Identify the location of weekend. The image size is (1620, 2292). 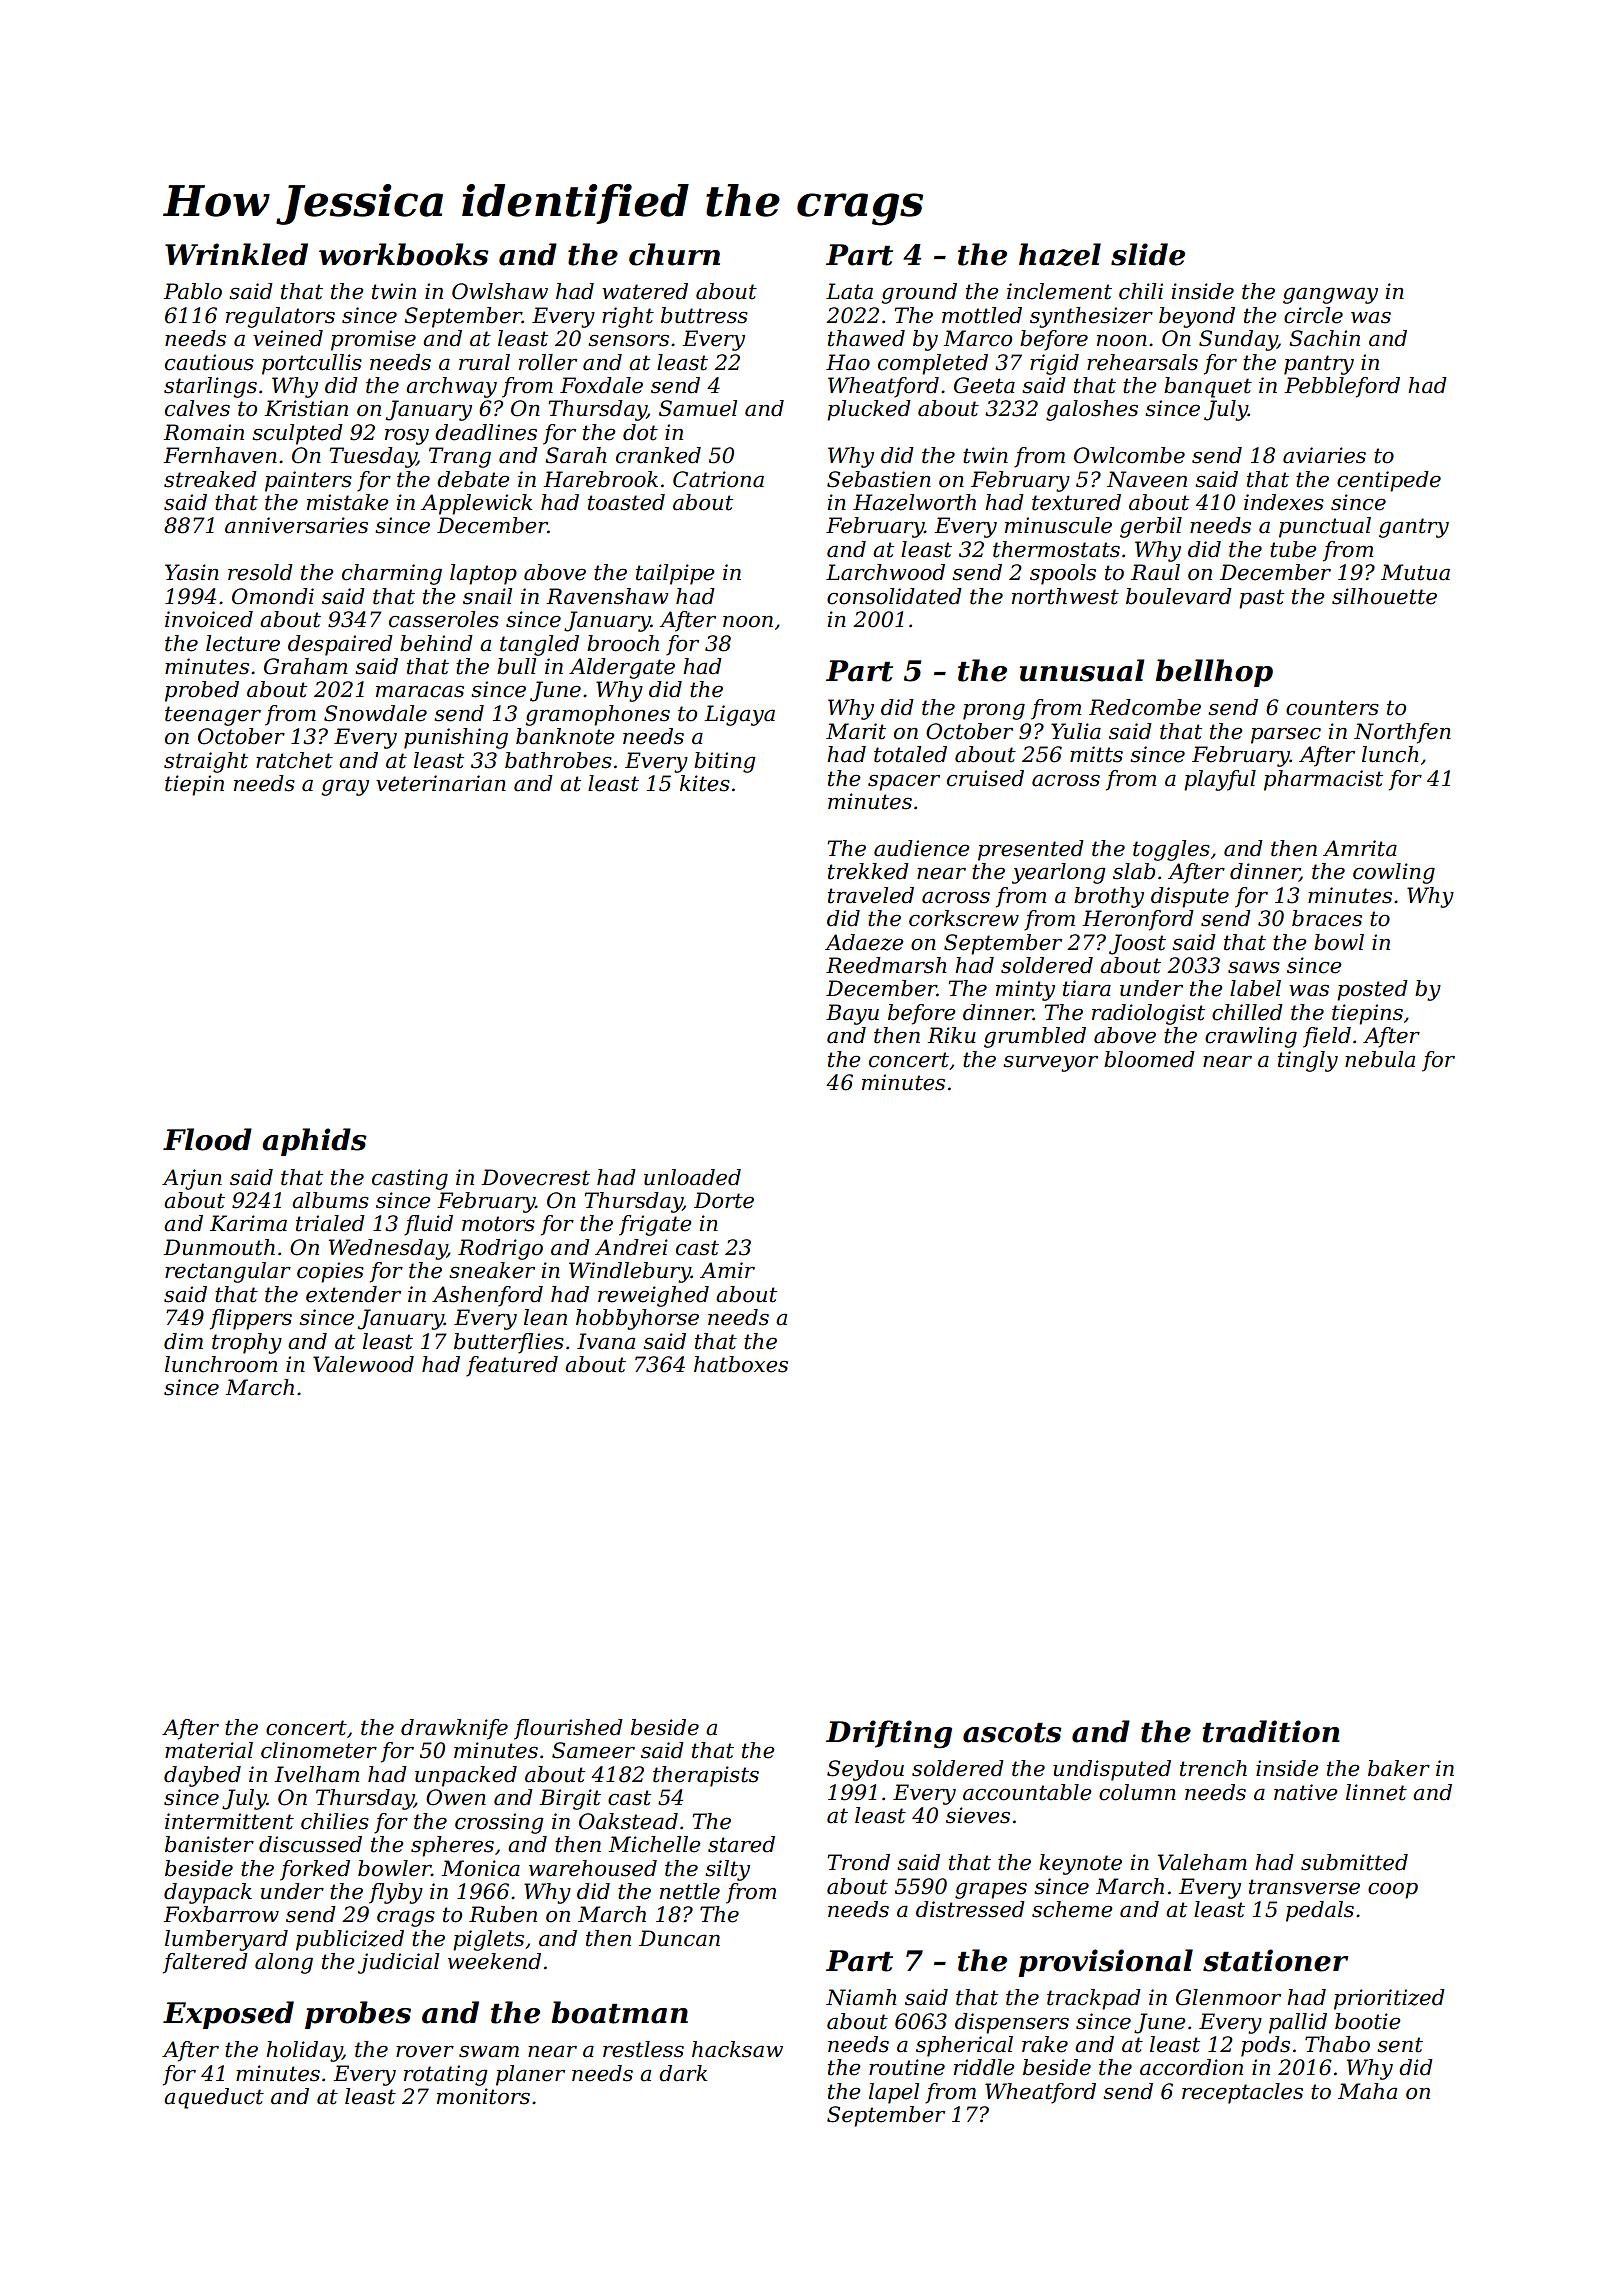
(494, 1961).
